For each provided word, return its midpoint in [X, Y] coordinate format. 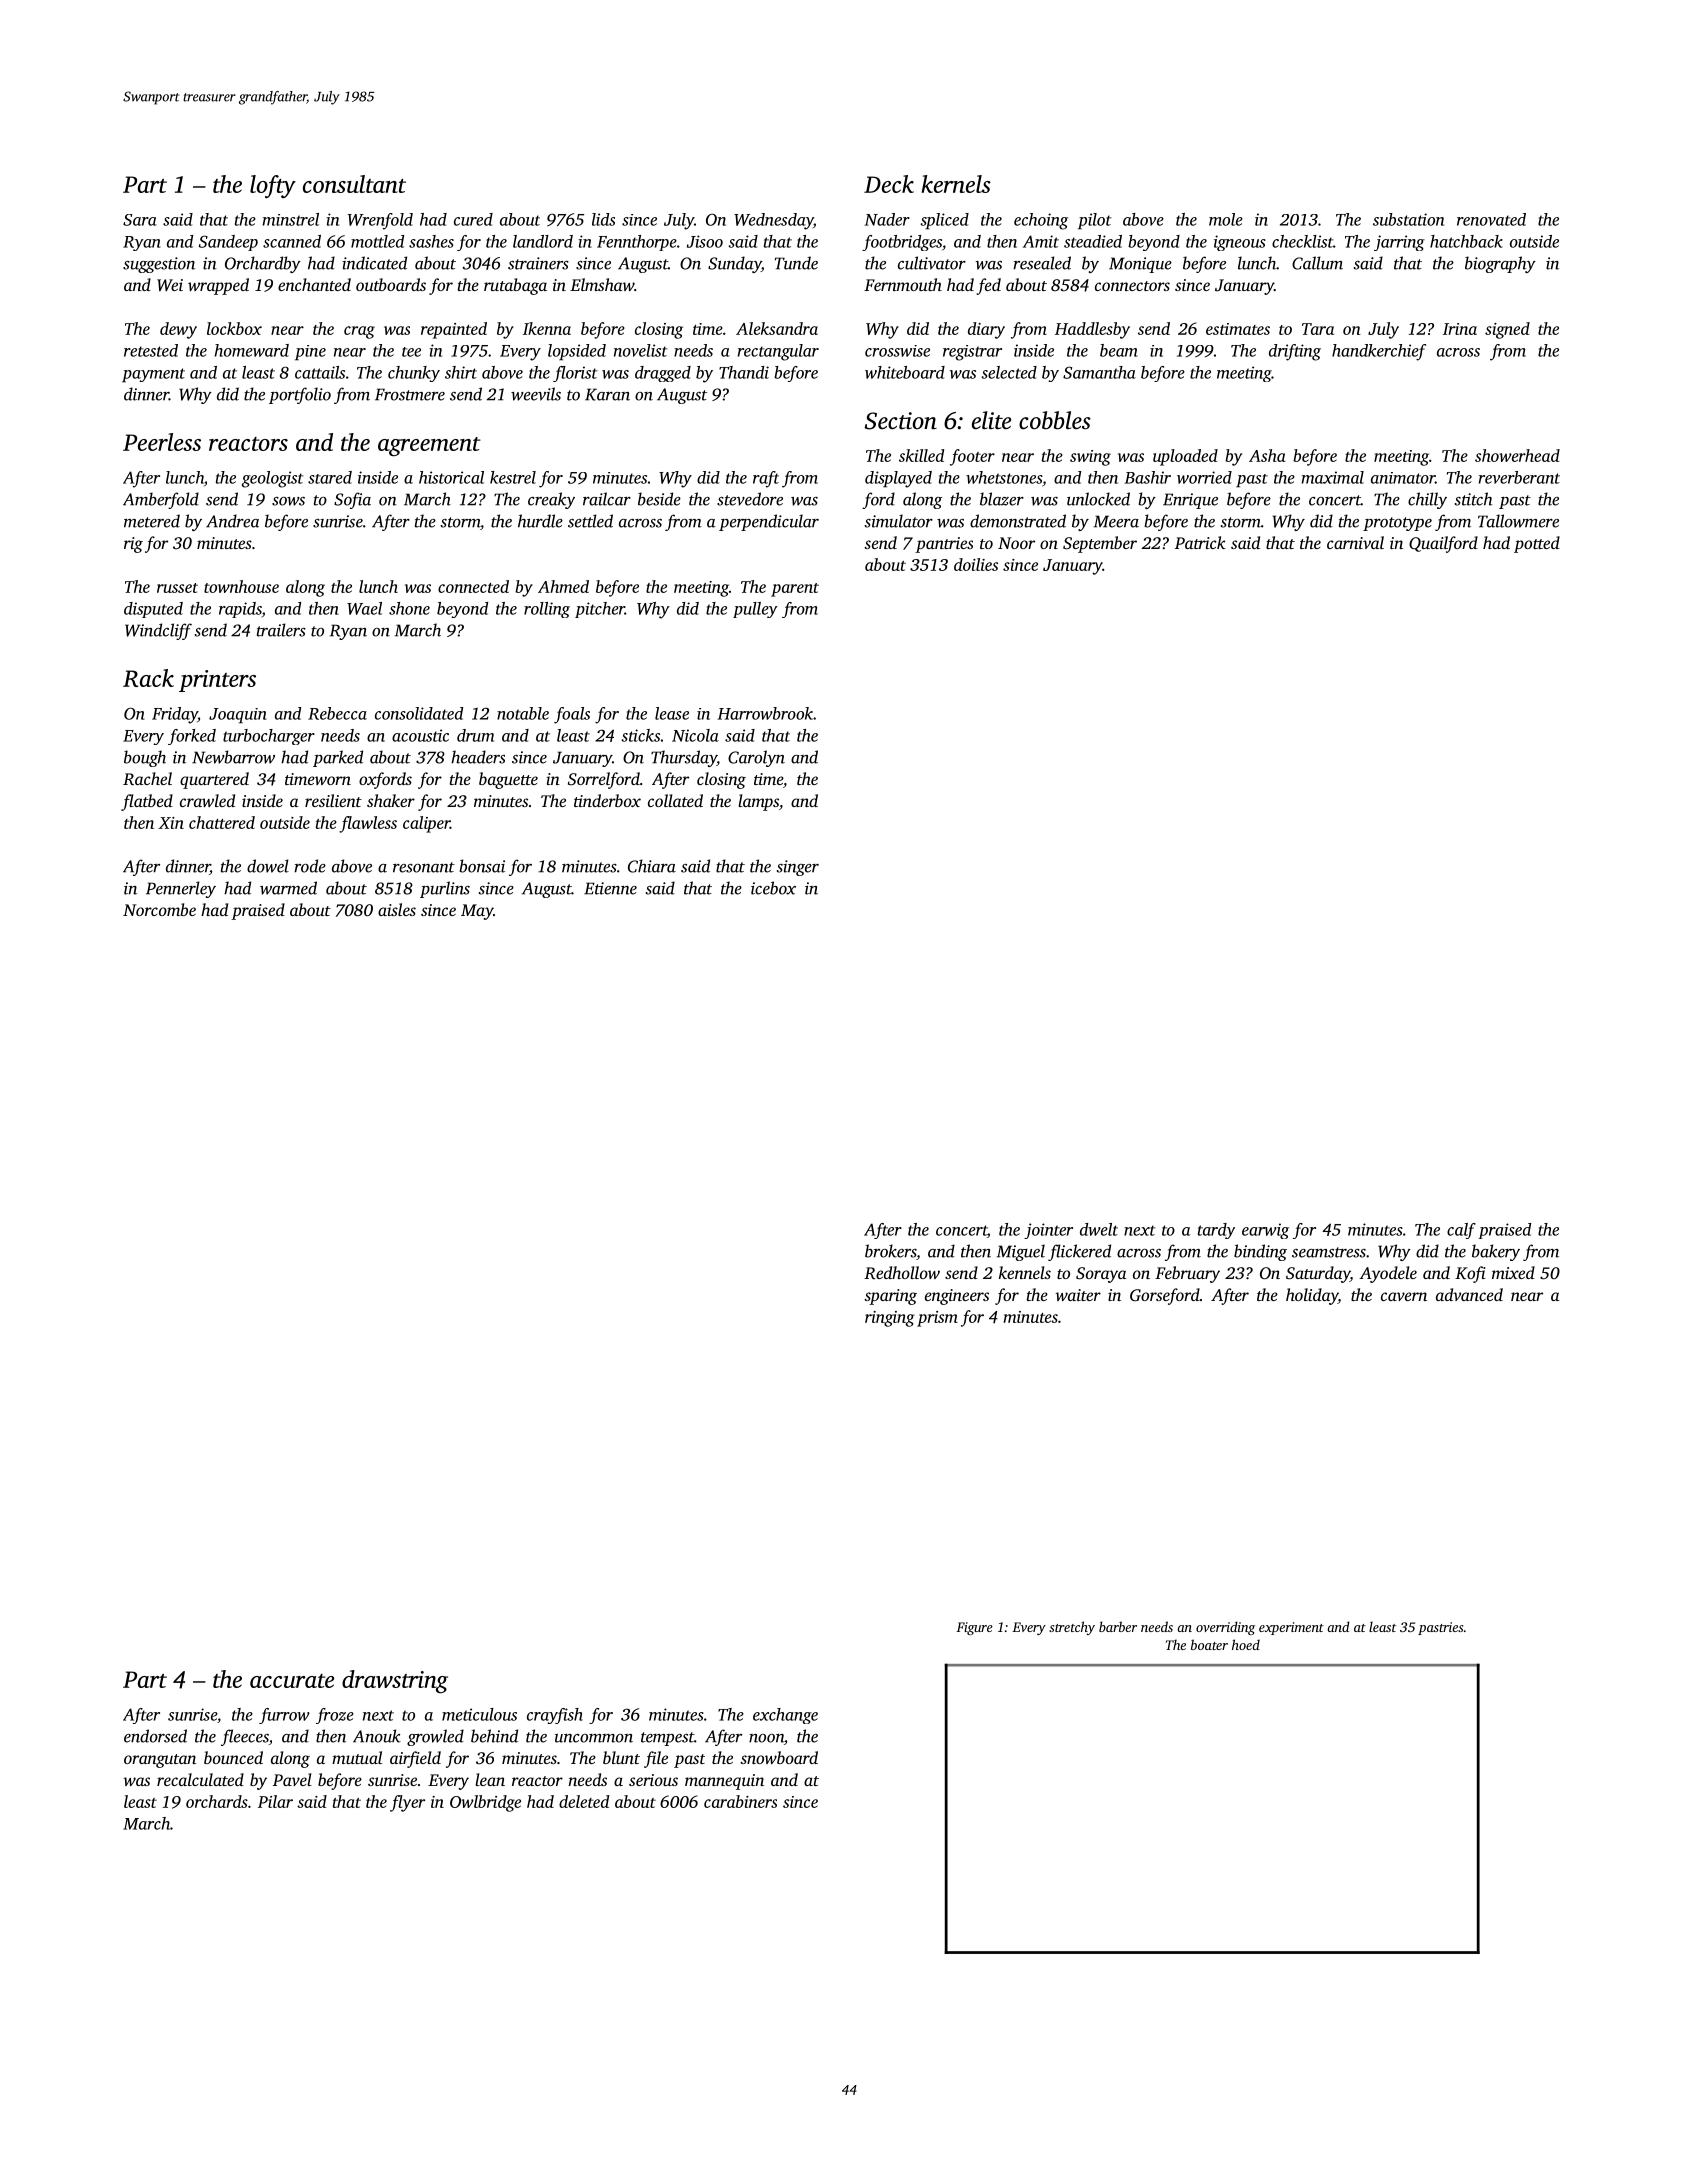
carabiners [740, 1801]
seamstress [1329, 1252]
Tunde [796, 263]
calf [1461, 1231]
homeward [252, 350]
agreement [429, 446]
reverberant [1519, 477]
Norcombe [159, 909]
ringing [890, 1319]
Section [901, 421]
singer [798, 868]
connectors [1132, 286]
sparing [890, 1297]
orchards [217, 1801]
